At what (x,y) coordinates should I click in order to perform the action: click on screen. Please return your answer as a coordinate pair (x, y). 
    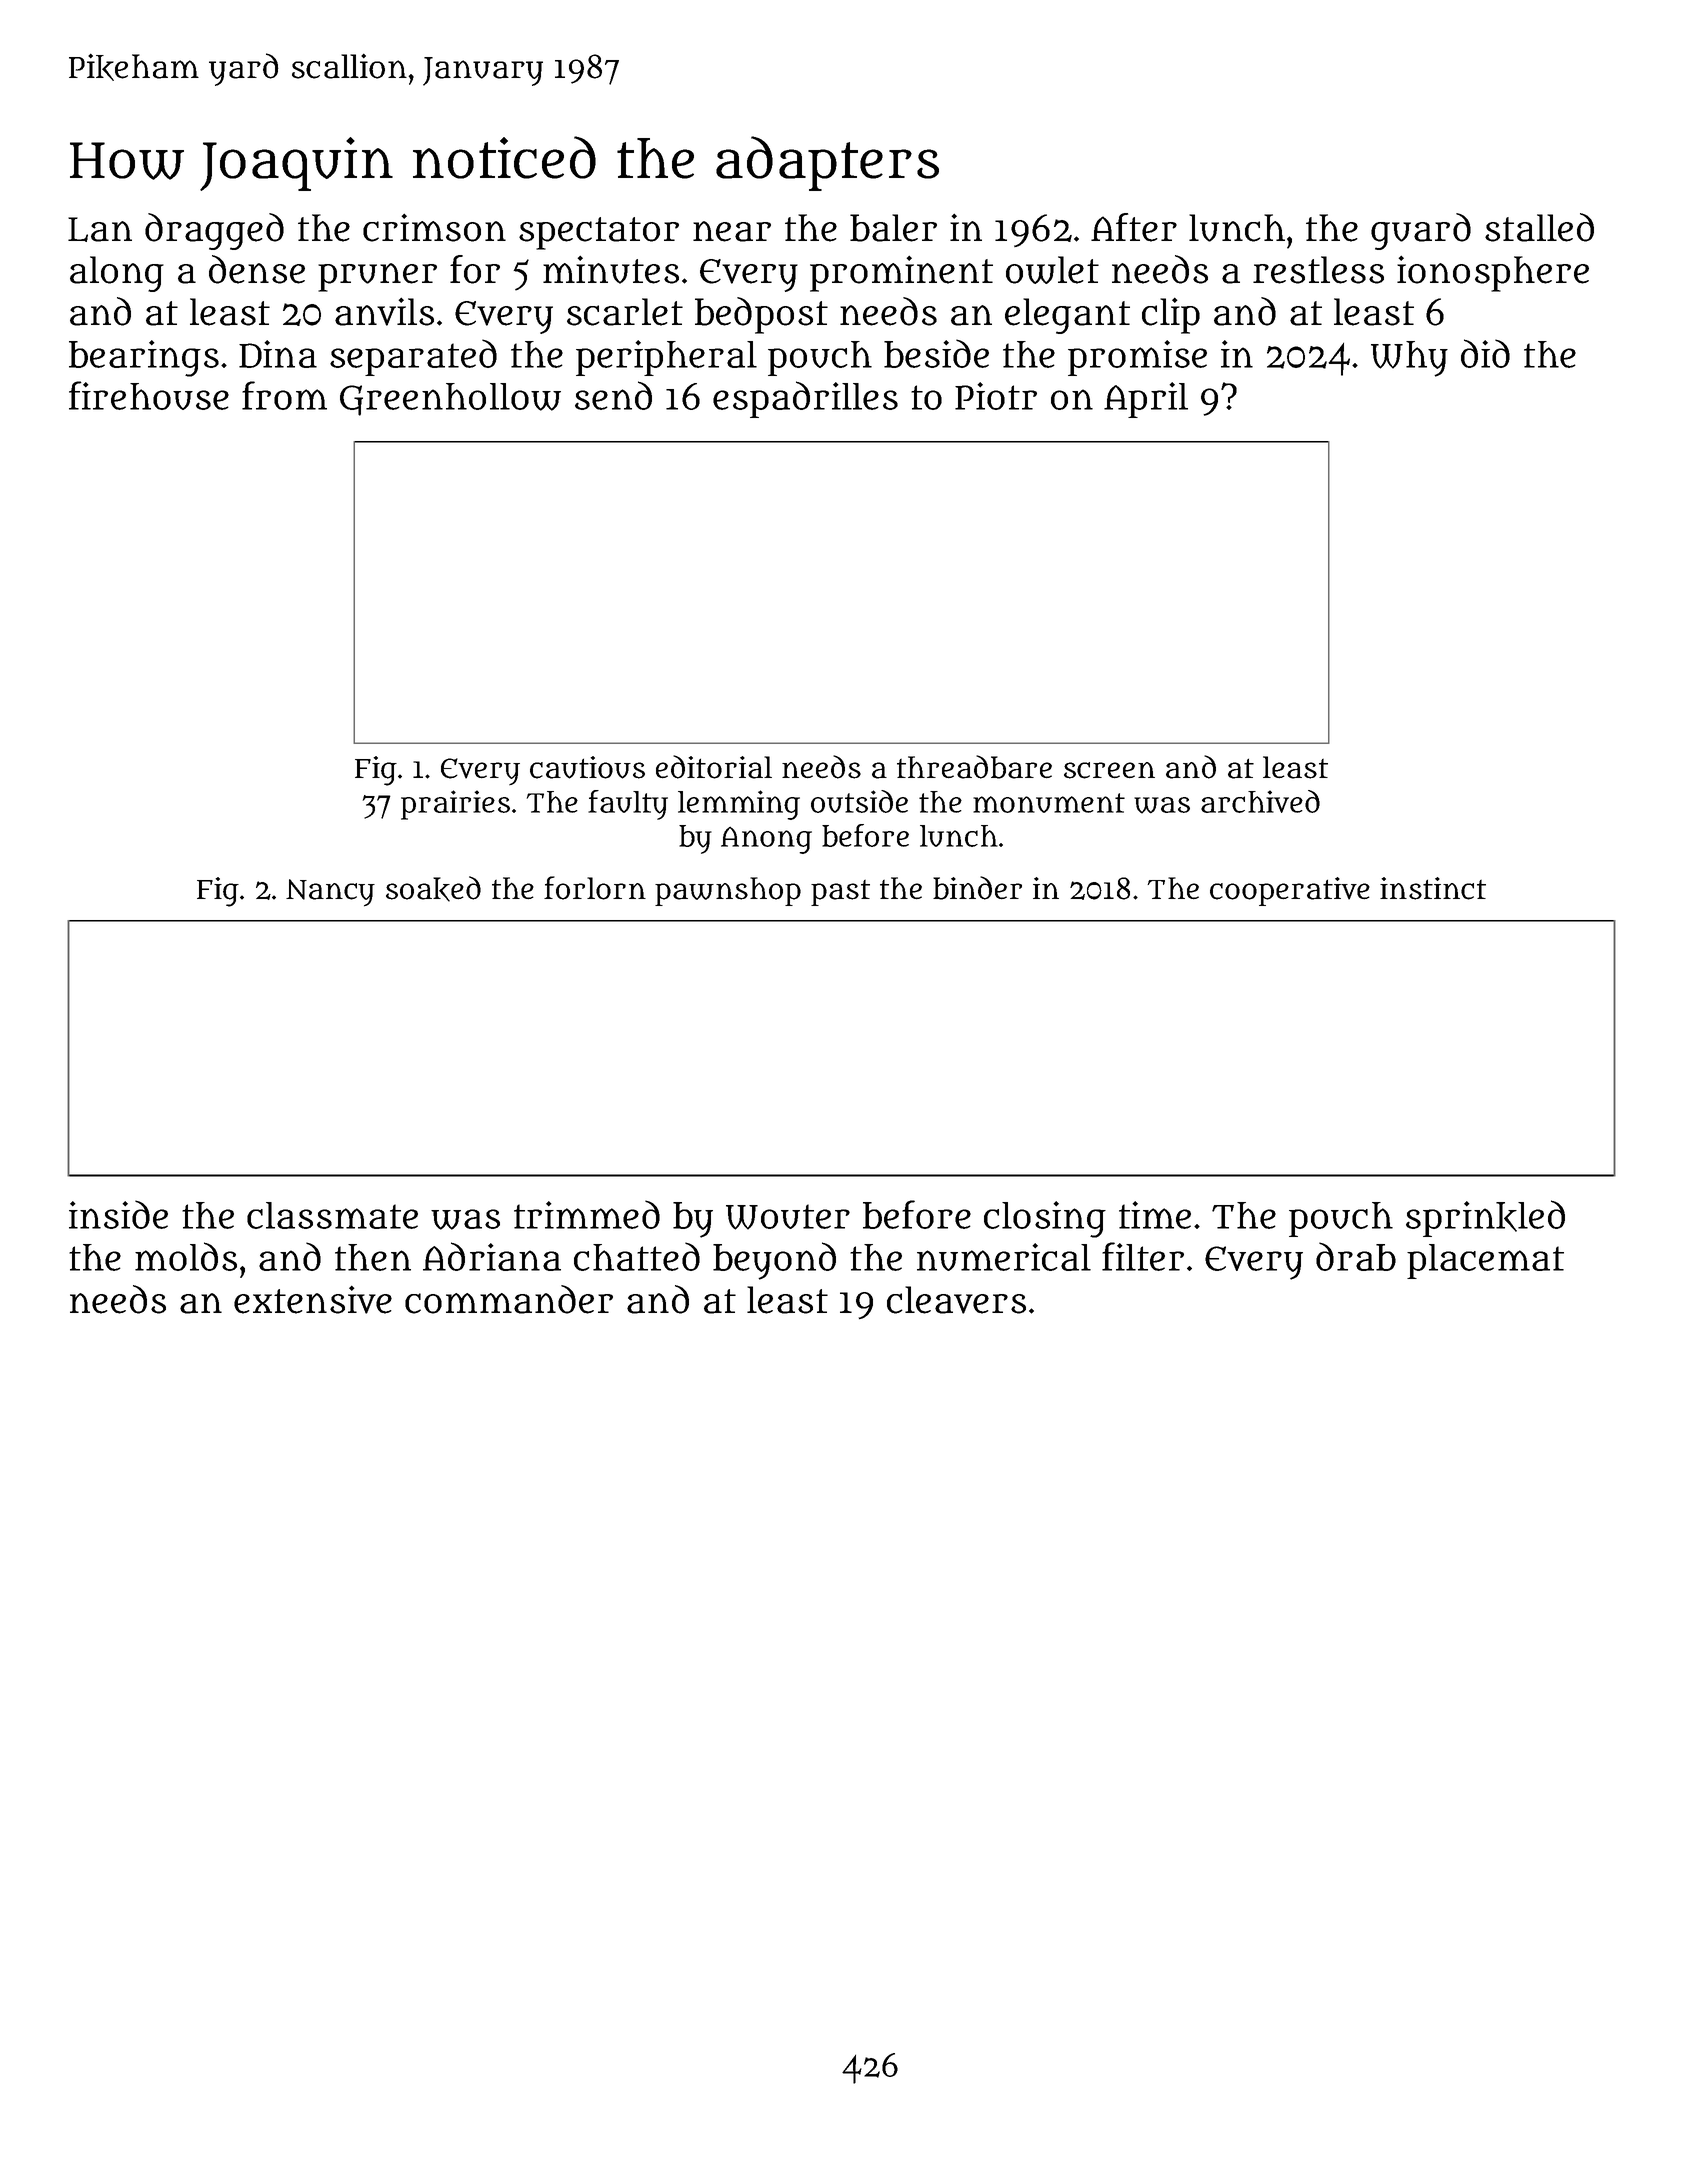
    Looking at the image, I should click on (1109, 770).
